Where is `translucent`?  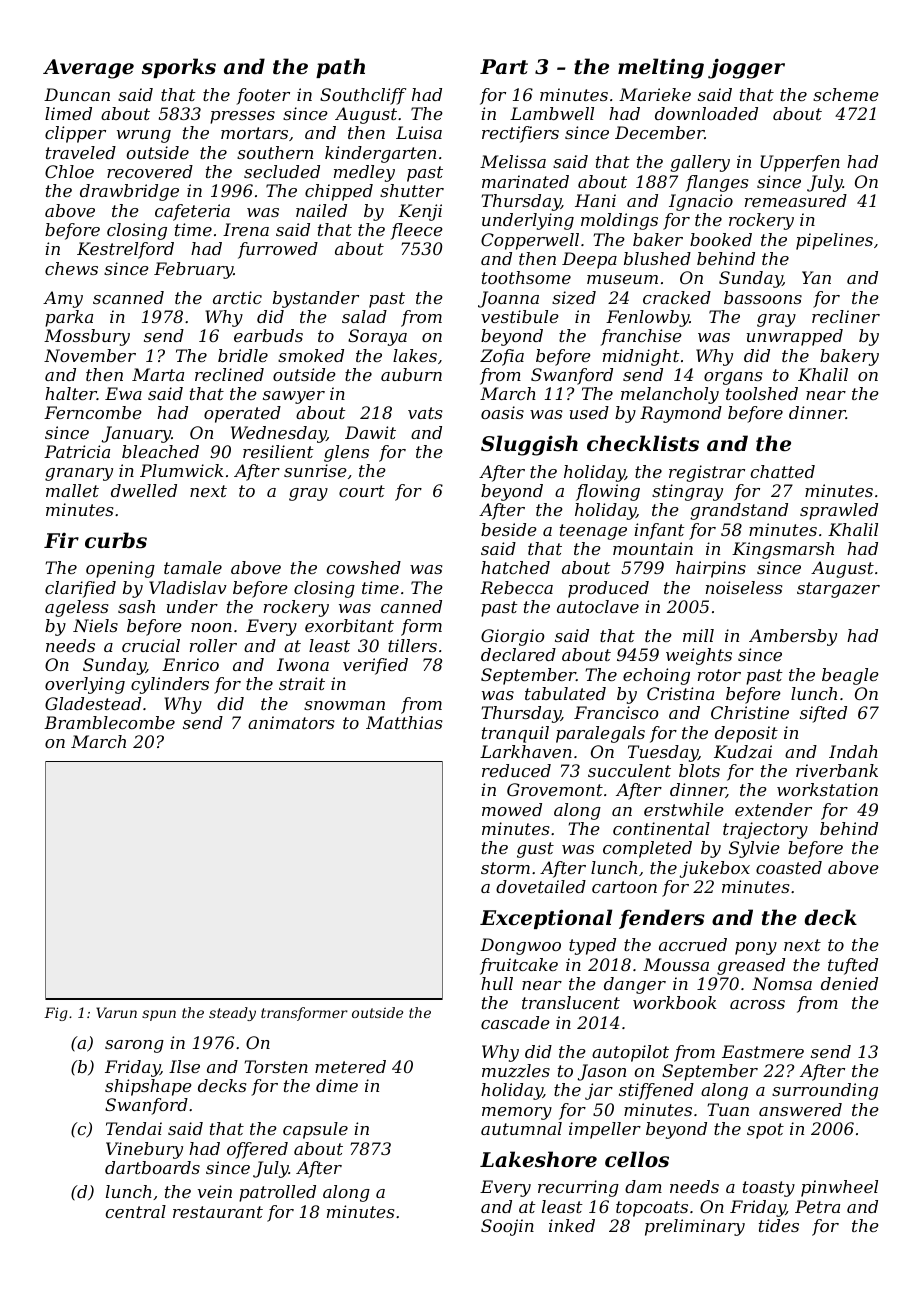
translucent is located at coordinates (571, 1002).
